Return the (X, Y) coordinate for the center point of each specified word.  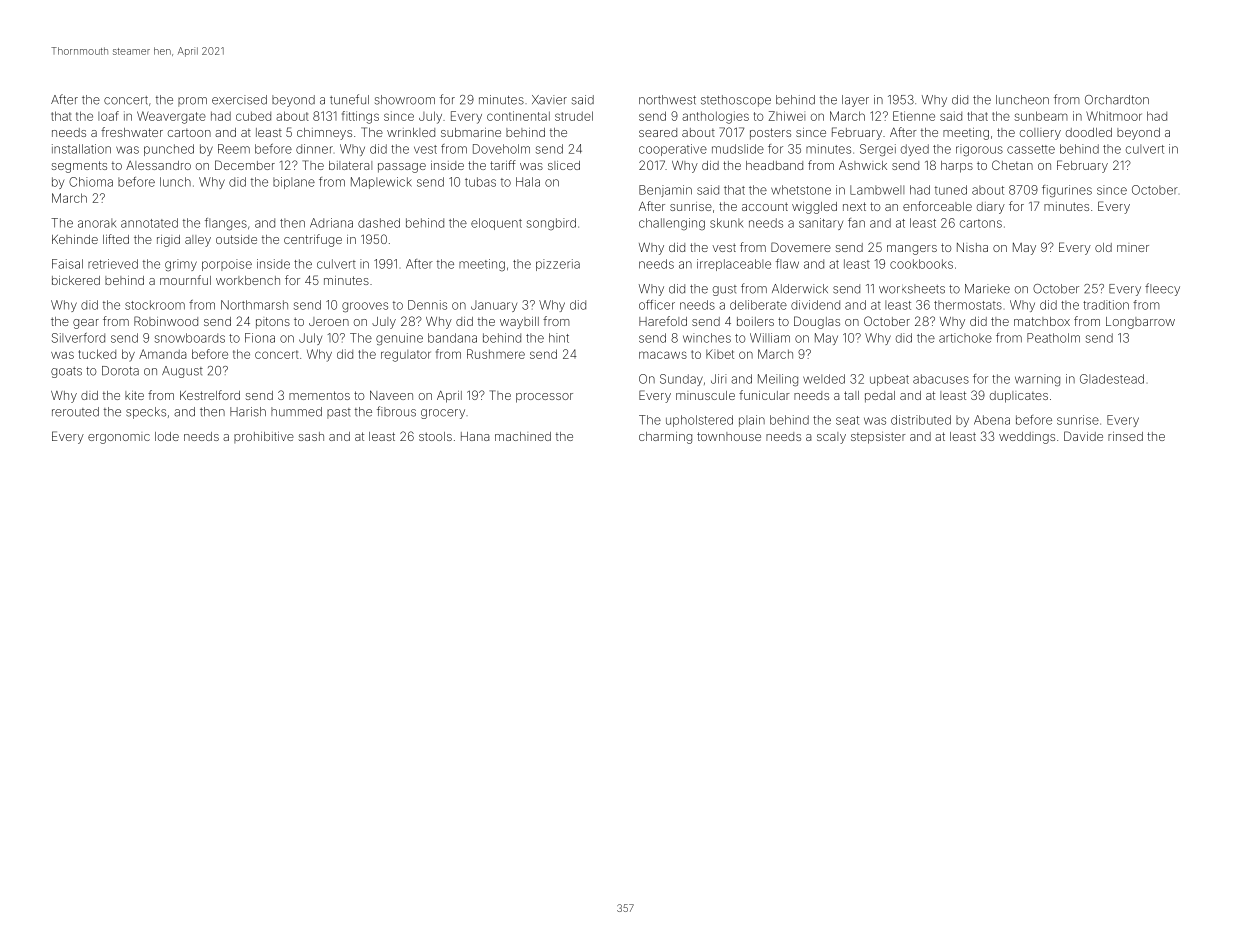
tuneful (349, 99)
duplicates (1019, 397)
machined (523, 436)
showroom (405, 100)
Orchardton (1117, 100)
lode (167, 436)
